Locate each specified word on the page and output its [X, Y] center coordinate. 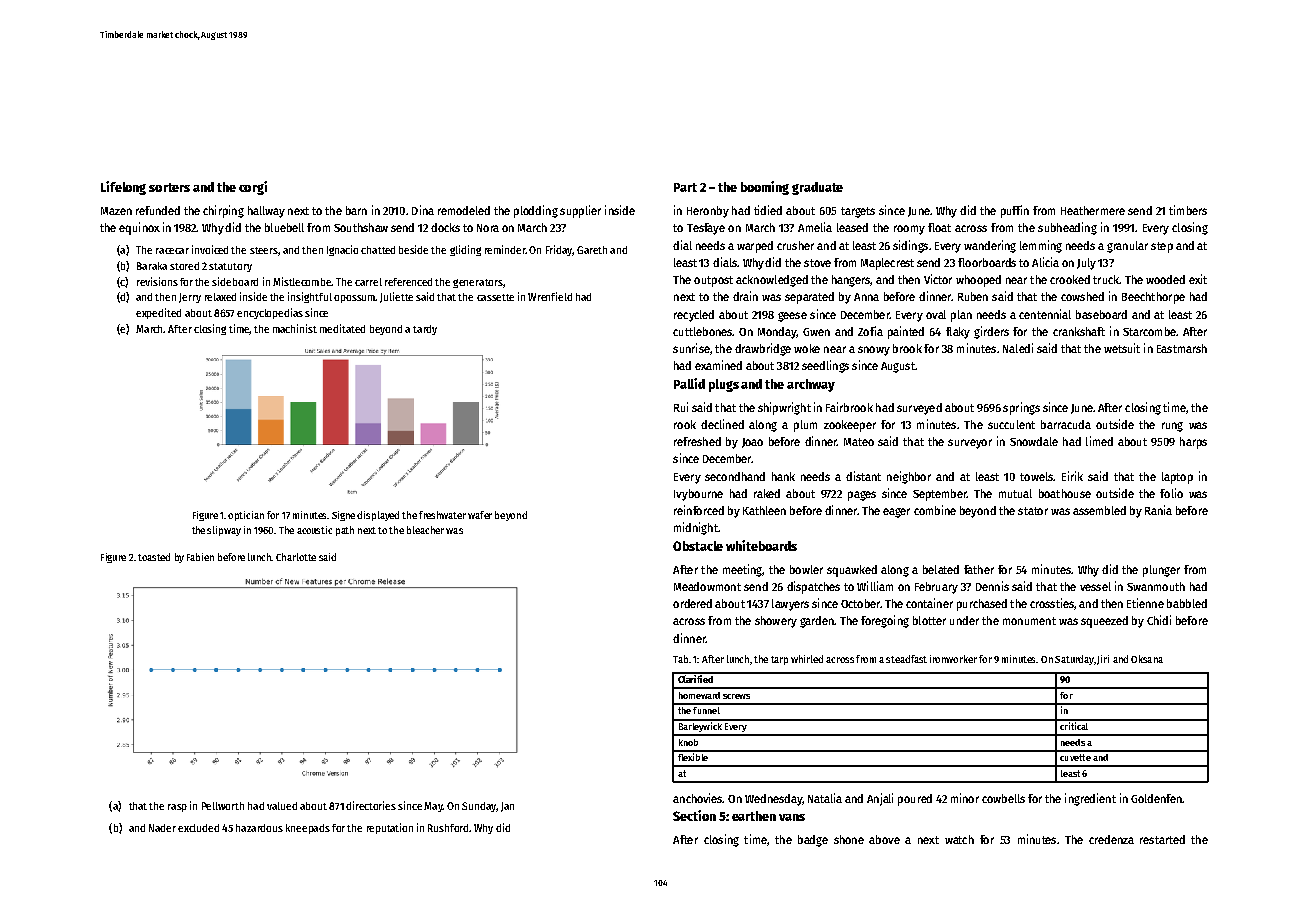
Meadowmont [707, 586]
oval [936, 314]
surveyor [970, 444]
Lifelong [123, 188]
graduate [817, 188]
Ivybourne [698, 495]
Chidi [1159, 620]
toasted [154, 557]
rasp [177, 808]
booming [765, 188]
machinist [295, 328]
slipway [224, 531]
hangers [851, 281]
